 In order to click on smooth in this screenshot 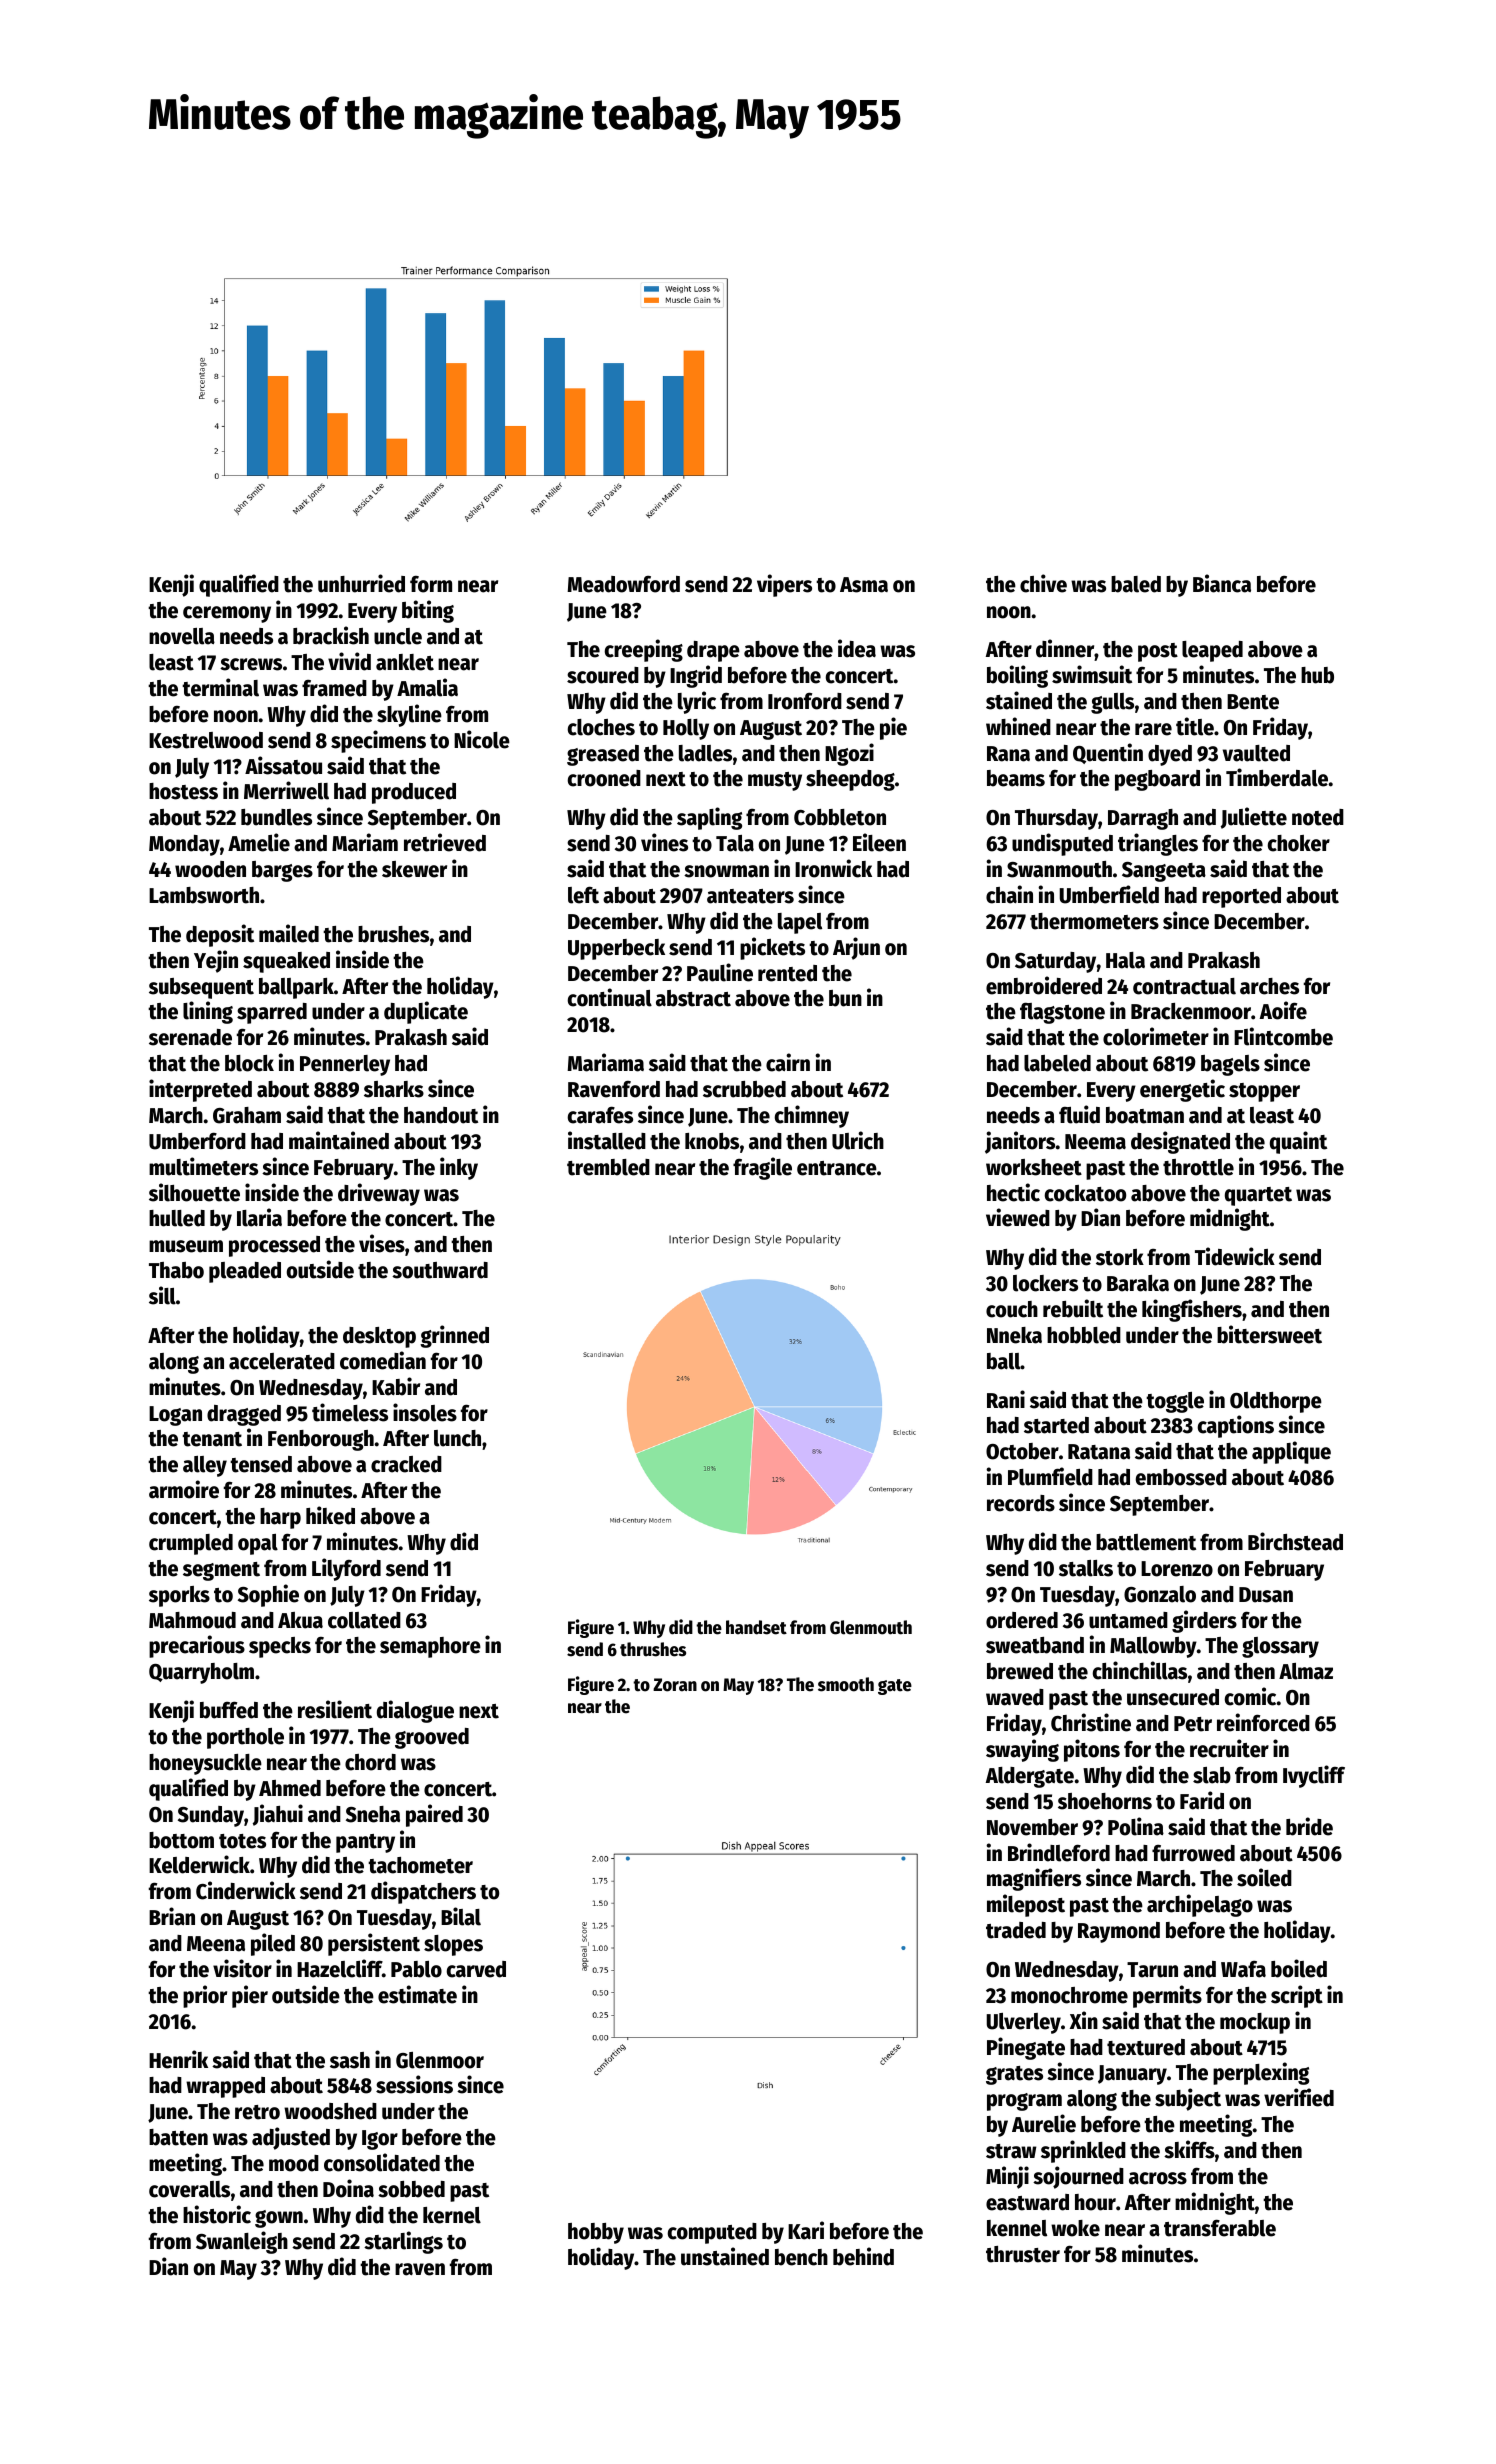, I will do `click(846, 1684)`.
